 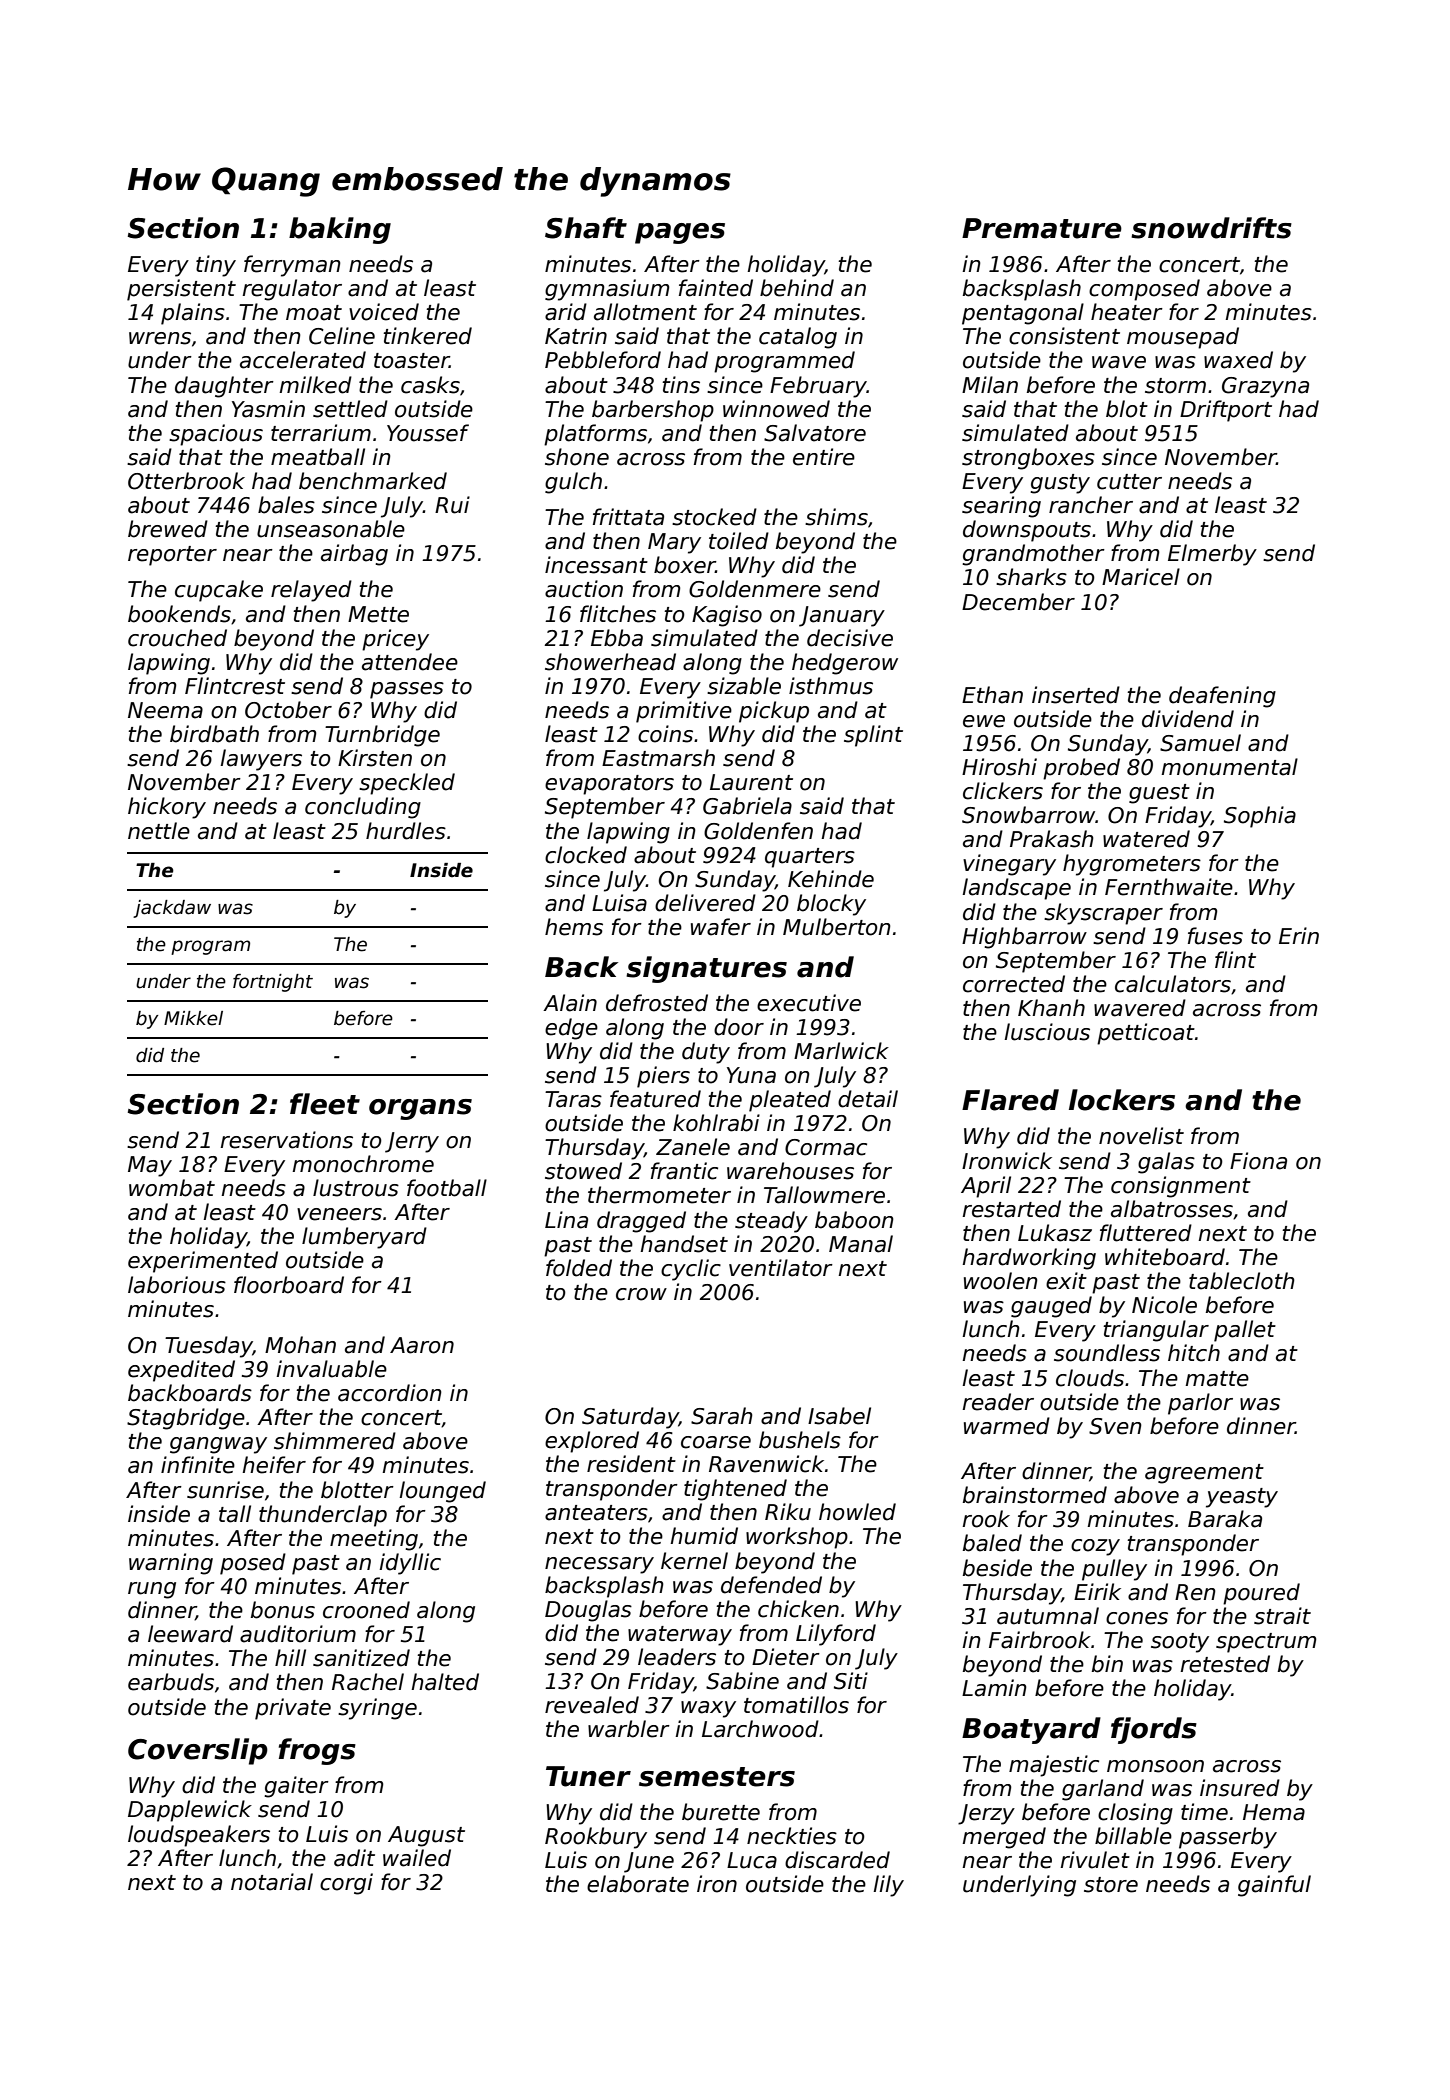 What do you see at coordinates (1265, 387) in the document?
I see `Grazyna` at bounding box center [1265, 387].
